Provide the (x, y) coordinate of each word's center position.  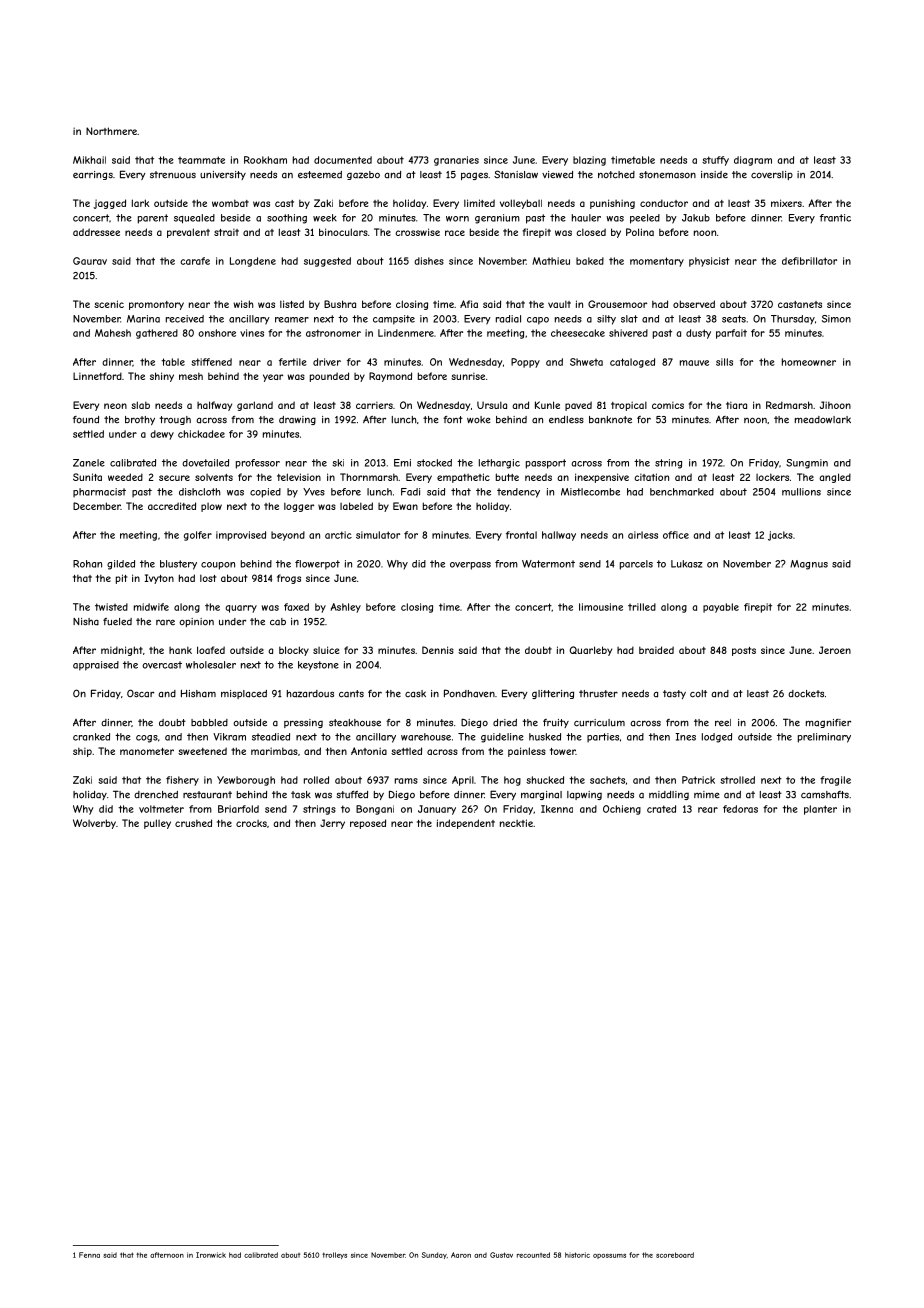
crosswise (417, 232)
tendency (518, 493)
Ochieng (622, 810)
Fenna (89, 1255)
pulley (157, 824)
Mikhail (89, 160)
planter (820, 810)
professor (258, 464)
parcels (636, 565)
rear (708, 810)
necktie (516, 823)
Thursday (793, 320)
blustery (178, 565)
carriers (374, 405)
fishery (182, 781)
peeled (645, 219)
